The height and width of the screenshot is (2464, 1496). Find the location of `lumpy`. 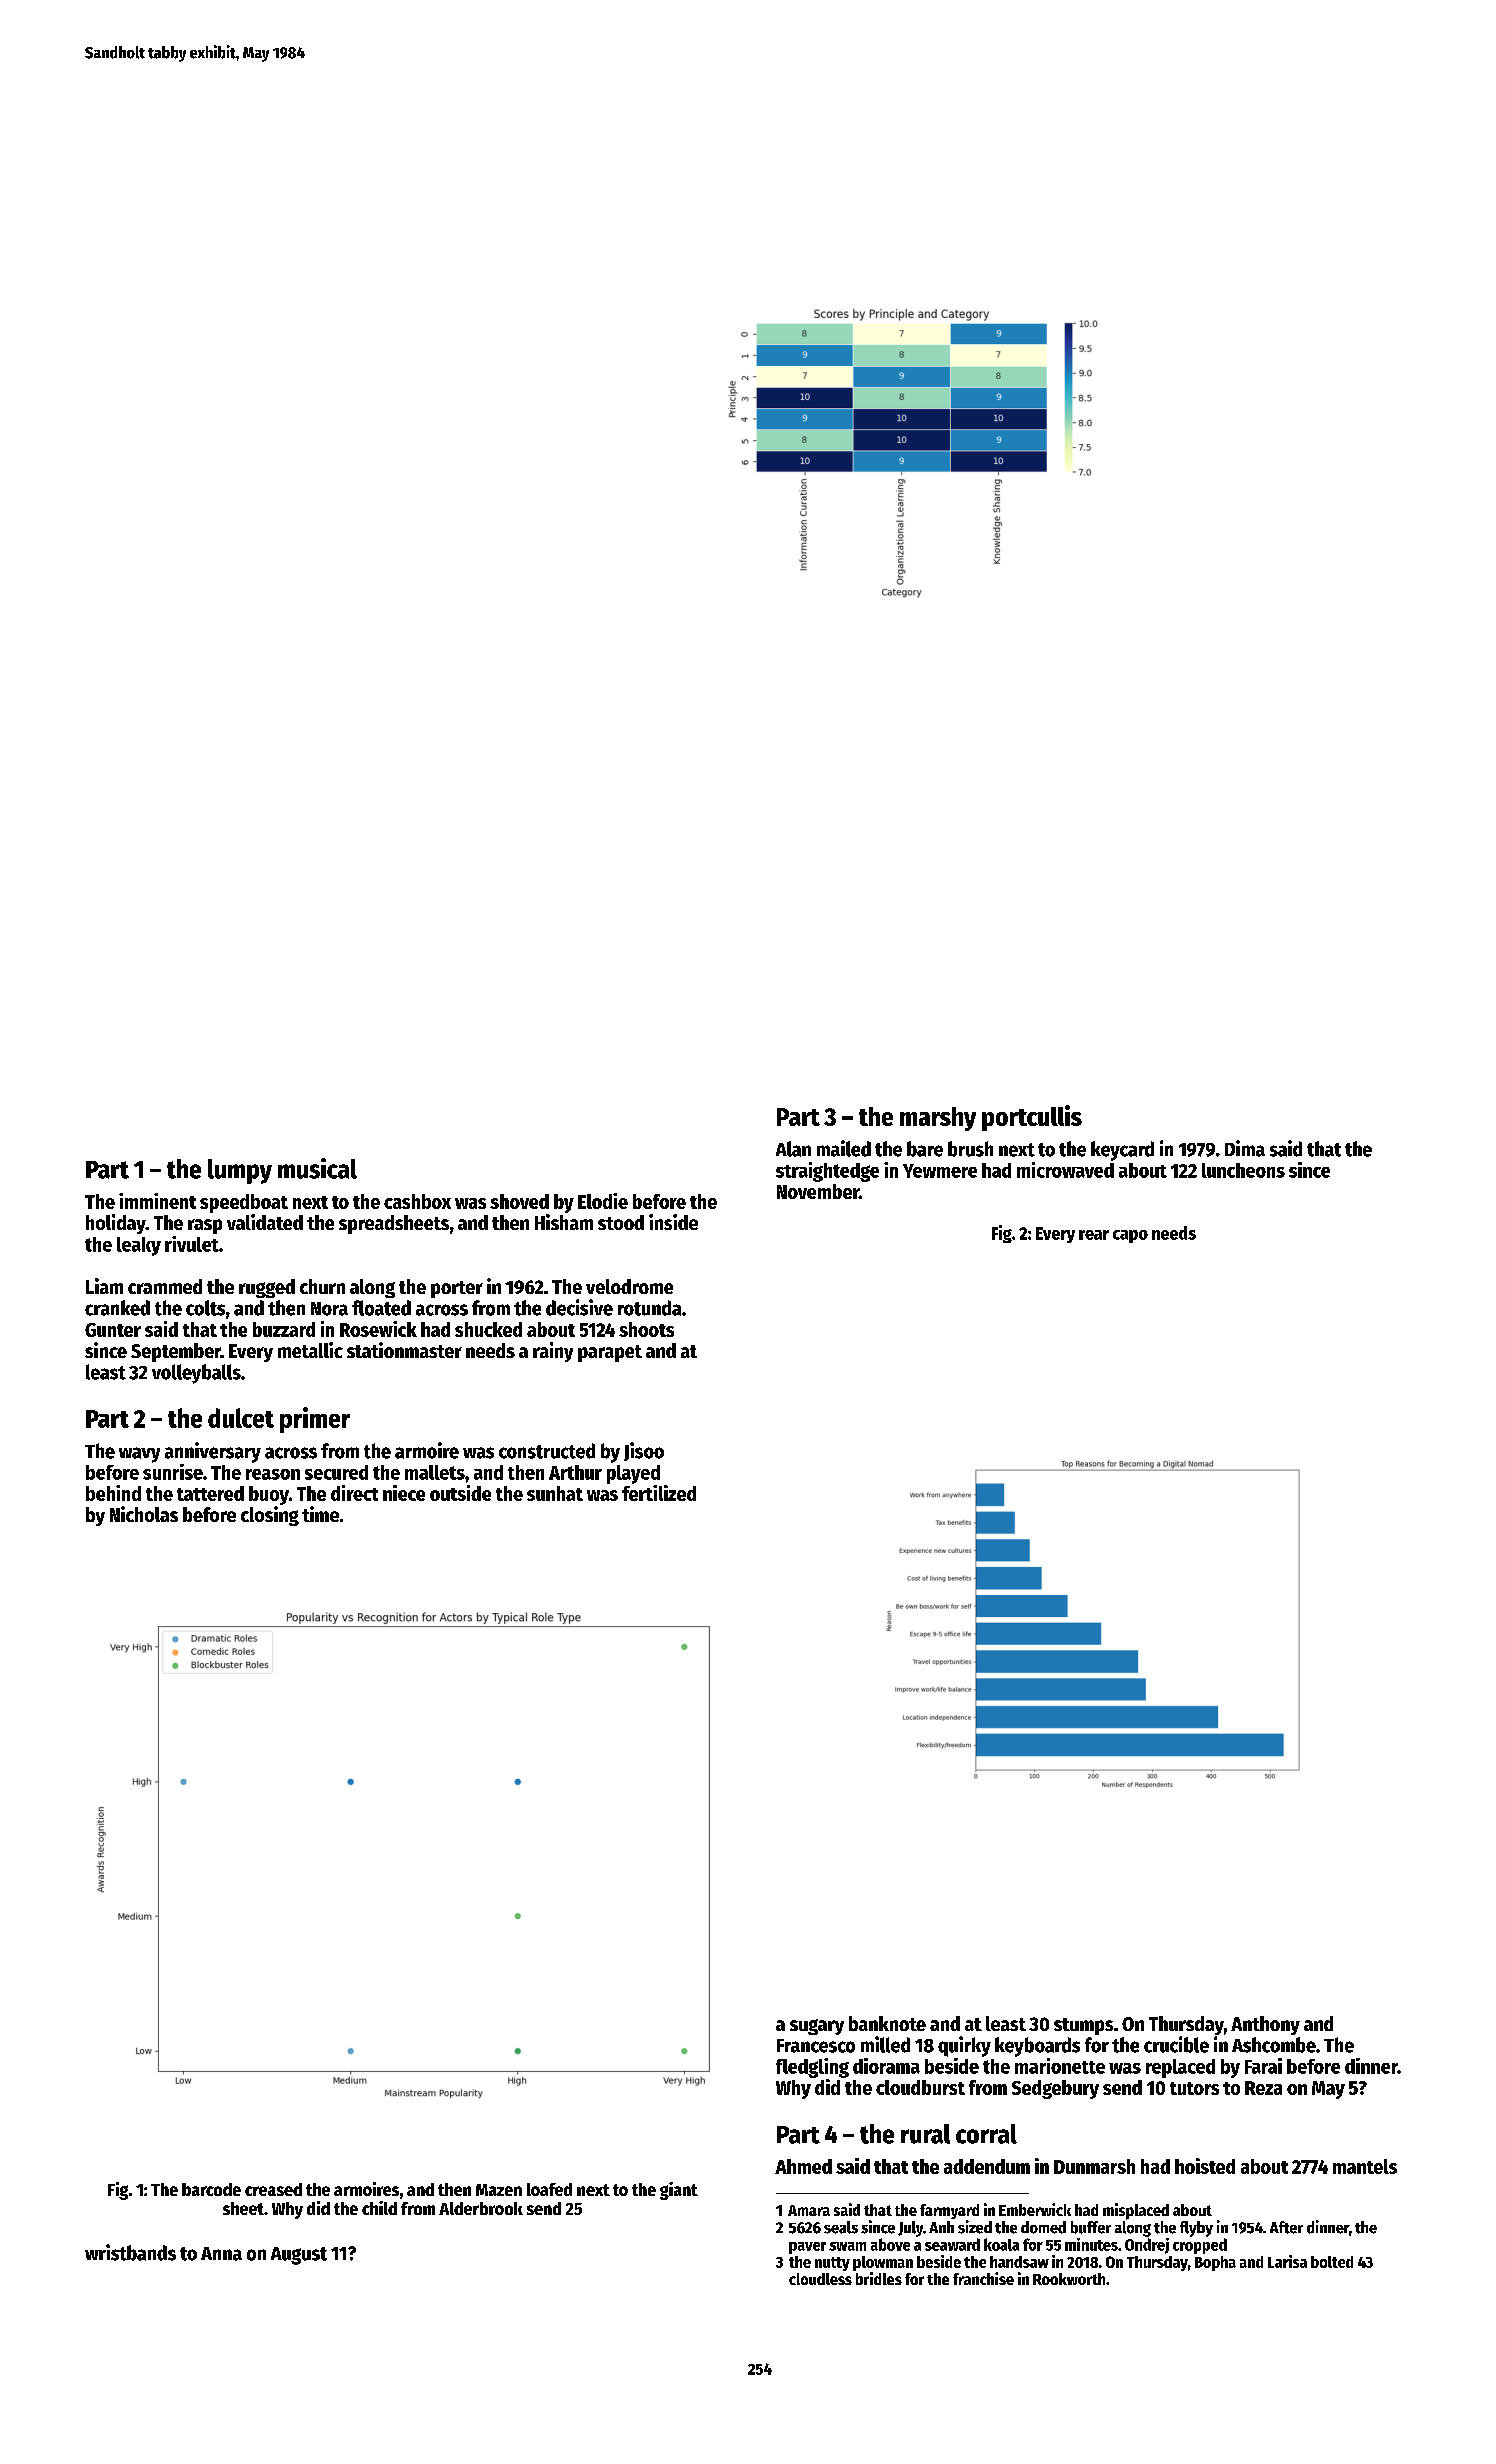

lumpy is located at coordinates (240, 1171).
